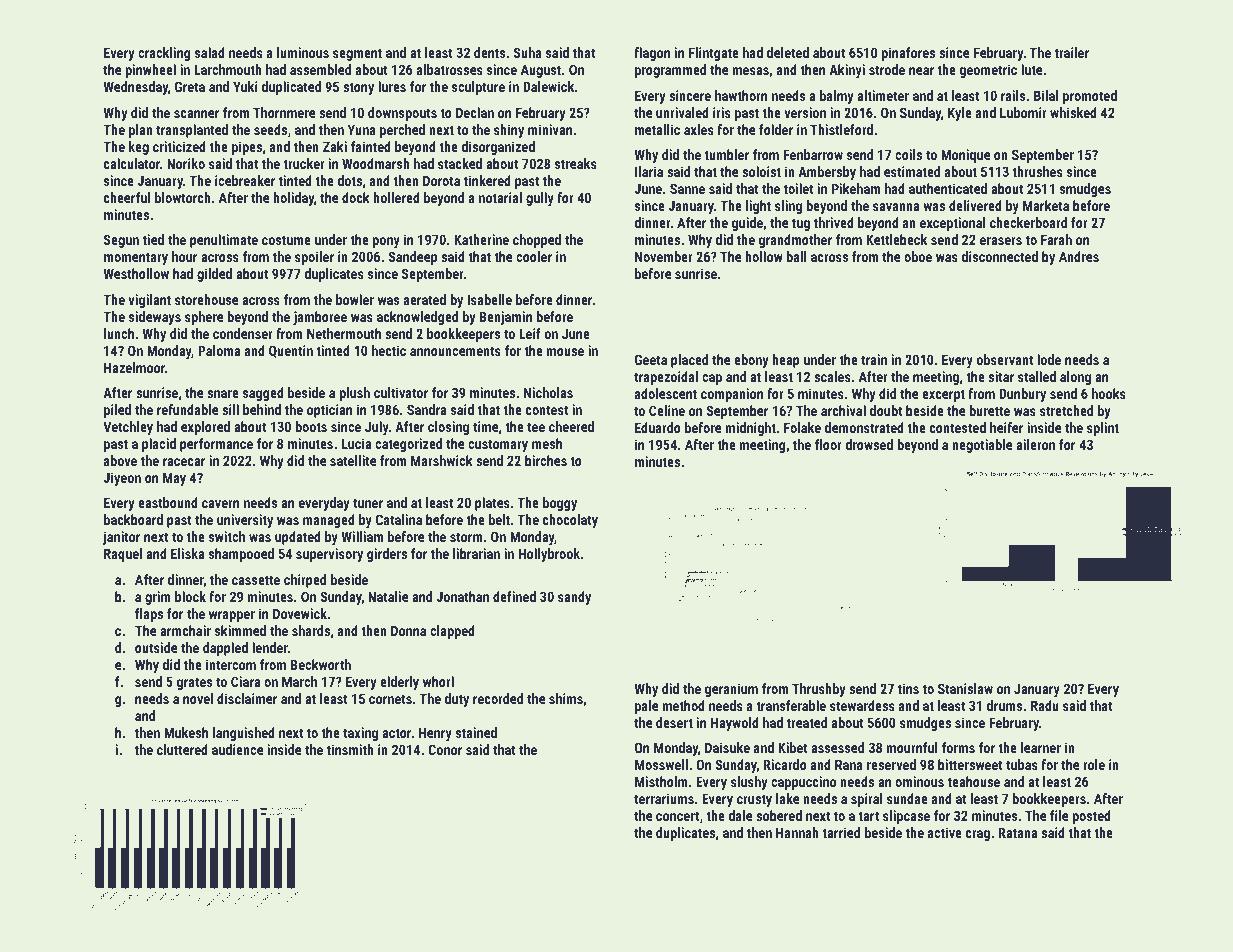 Image resolution: width=1233 pixels, height=952 pixels. I want to click on mouse, so click(565, 352).
